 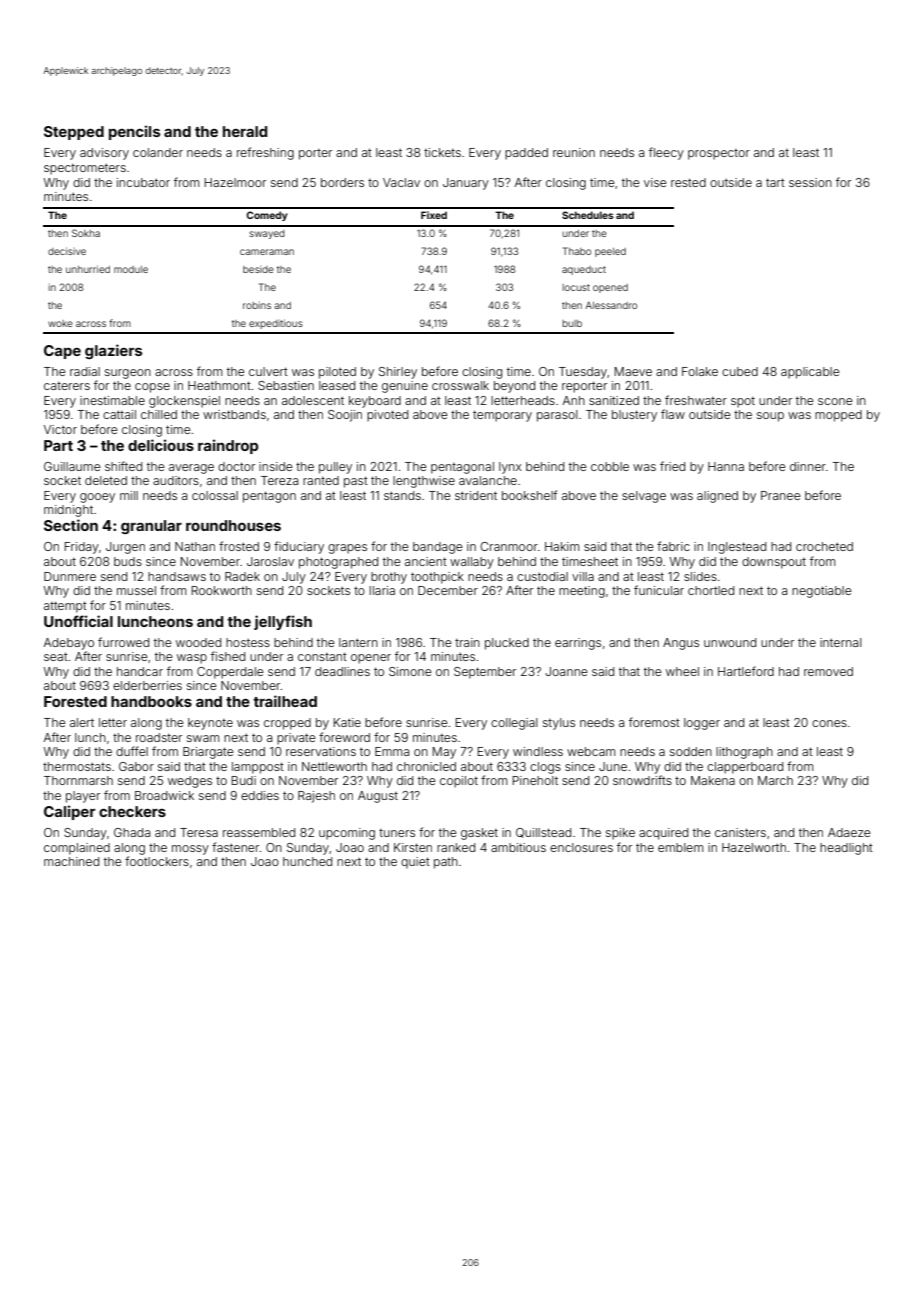 What do you see at coordinates (434, 215) in the screenshot?
I see `Fixed` at bounding box center [434, 215].
